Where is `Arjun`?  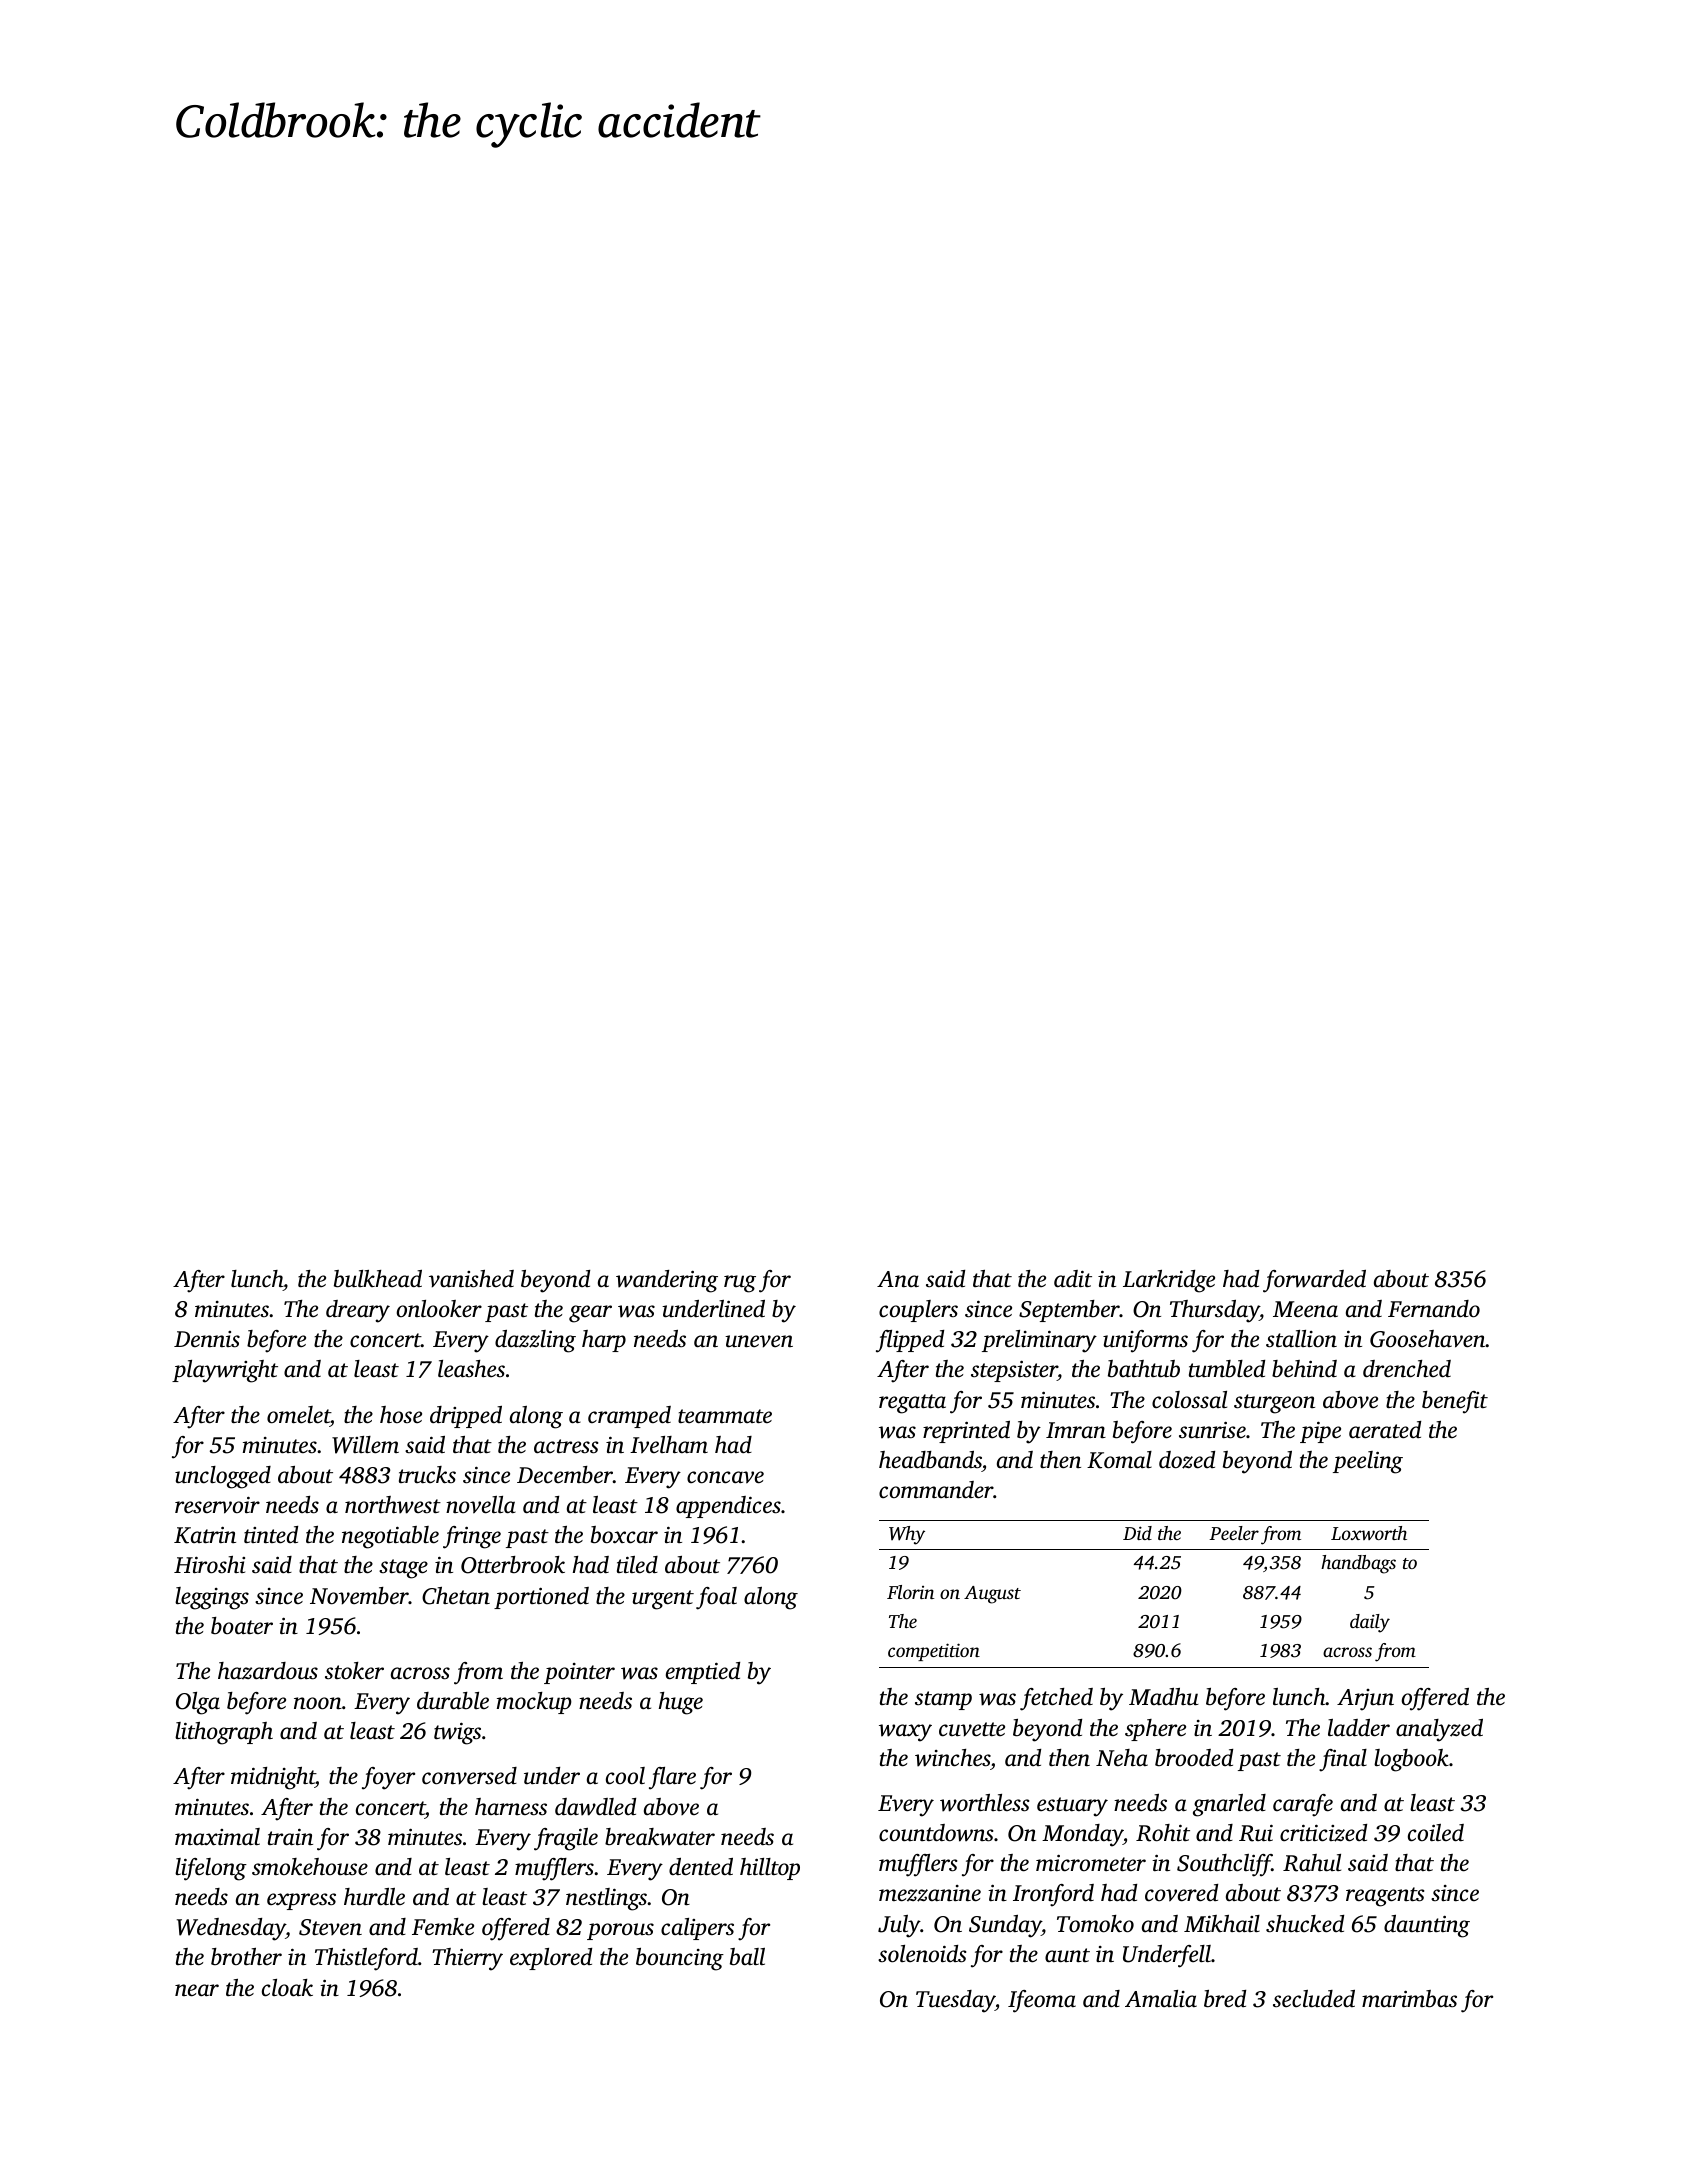
Arjun is located at coordinates (1365, 1700).
